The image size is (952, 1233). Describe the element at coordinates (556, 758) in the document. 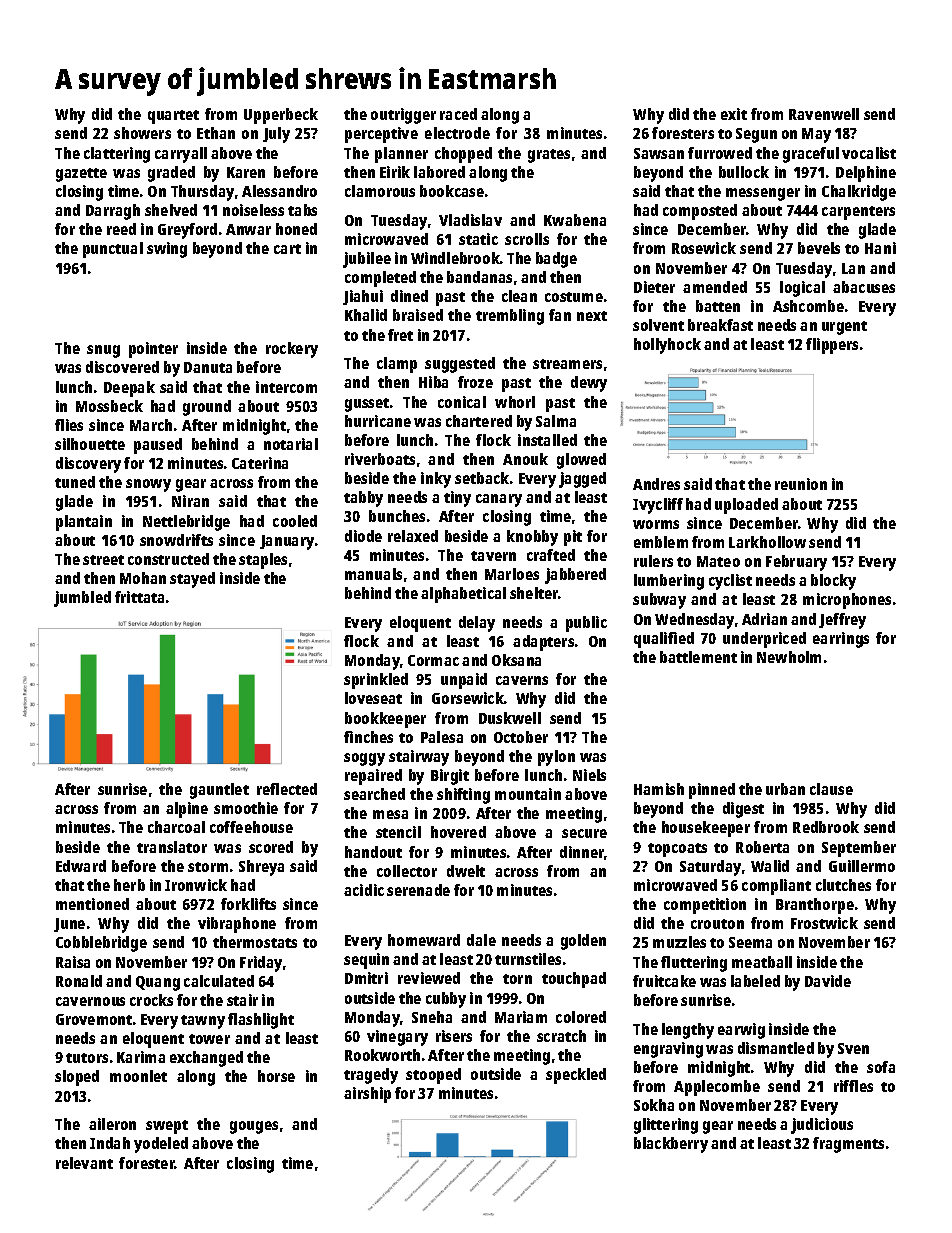

I see `pylon` at that location.
